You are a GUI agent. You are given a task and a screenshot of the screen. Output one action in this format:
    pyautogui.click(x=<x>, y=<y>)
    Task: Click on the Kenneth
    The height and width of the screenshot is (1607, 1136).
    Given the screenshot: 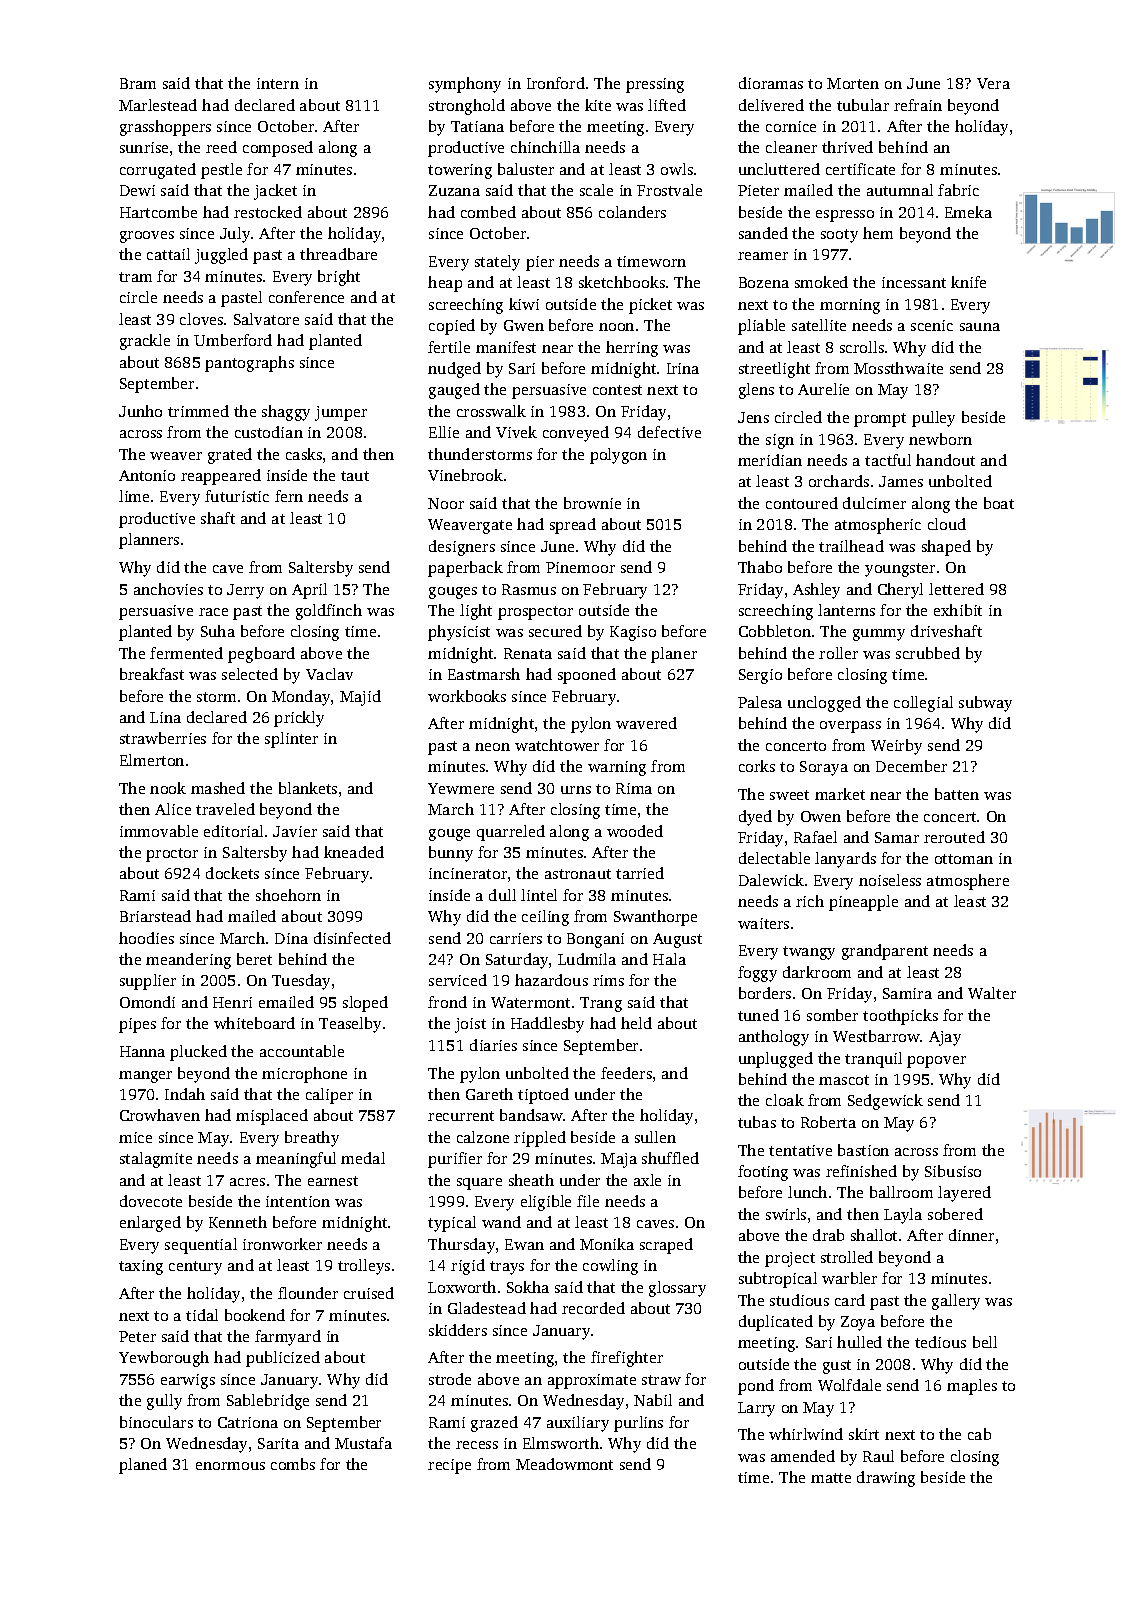 What is the action you would take?
    pyautogui.click(x=238, y=1222)
